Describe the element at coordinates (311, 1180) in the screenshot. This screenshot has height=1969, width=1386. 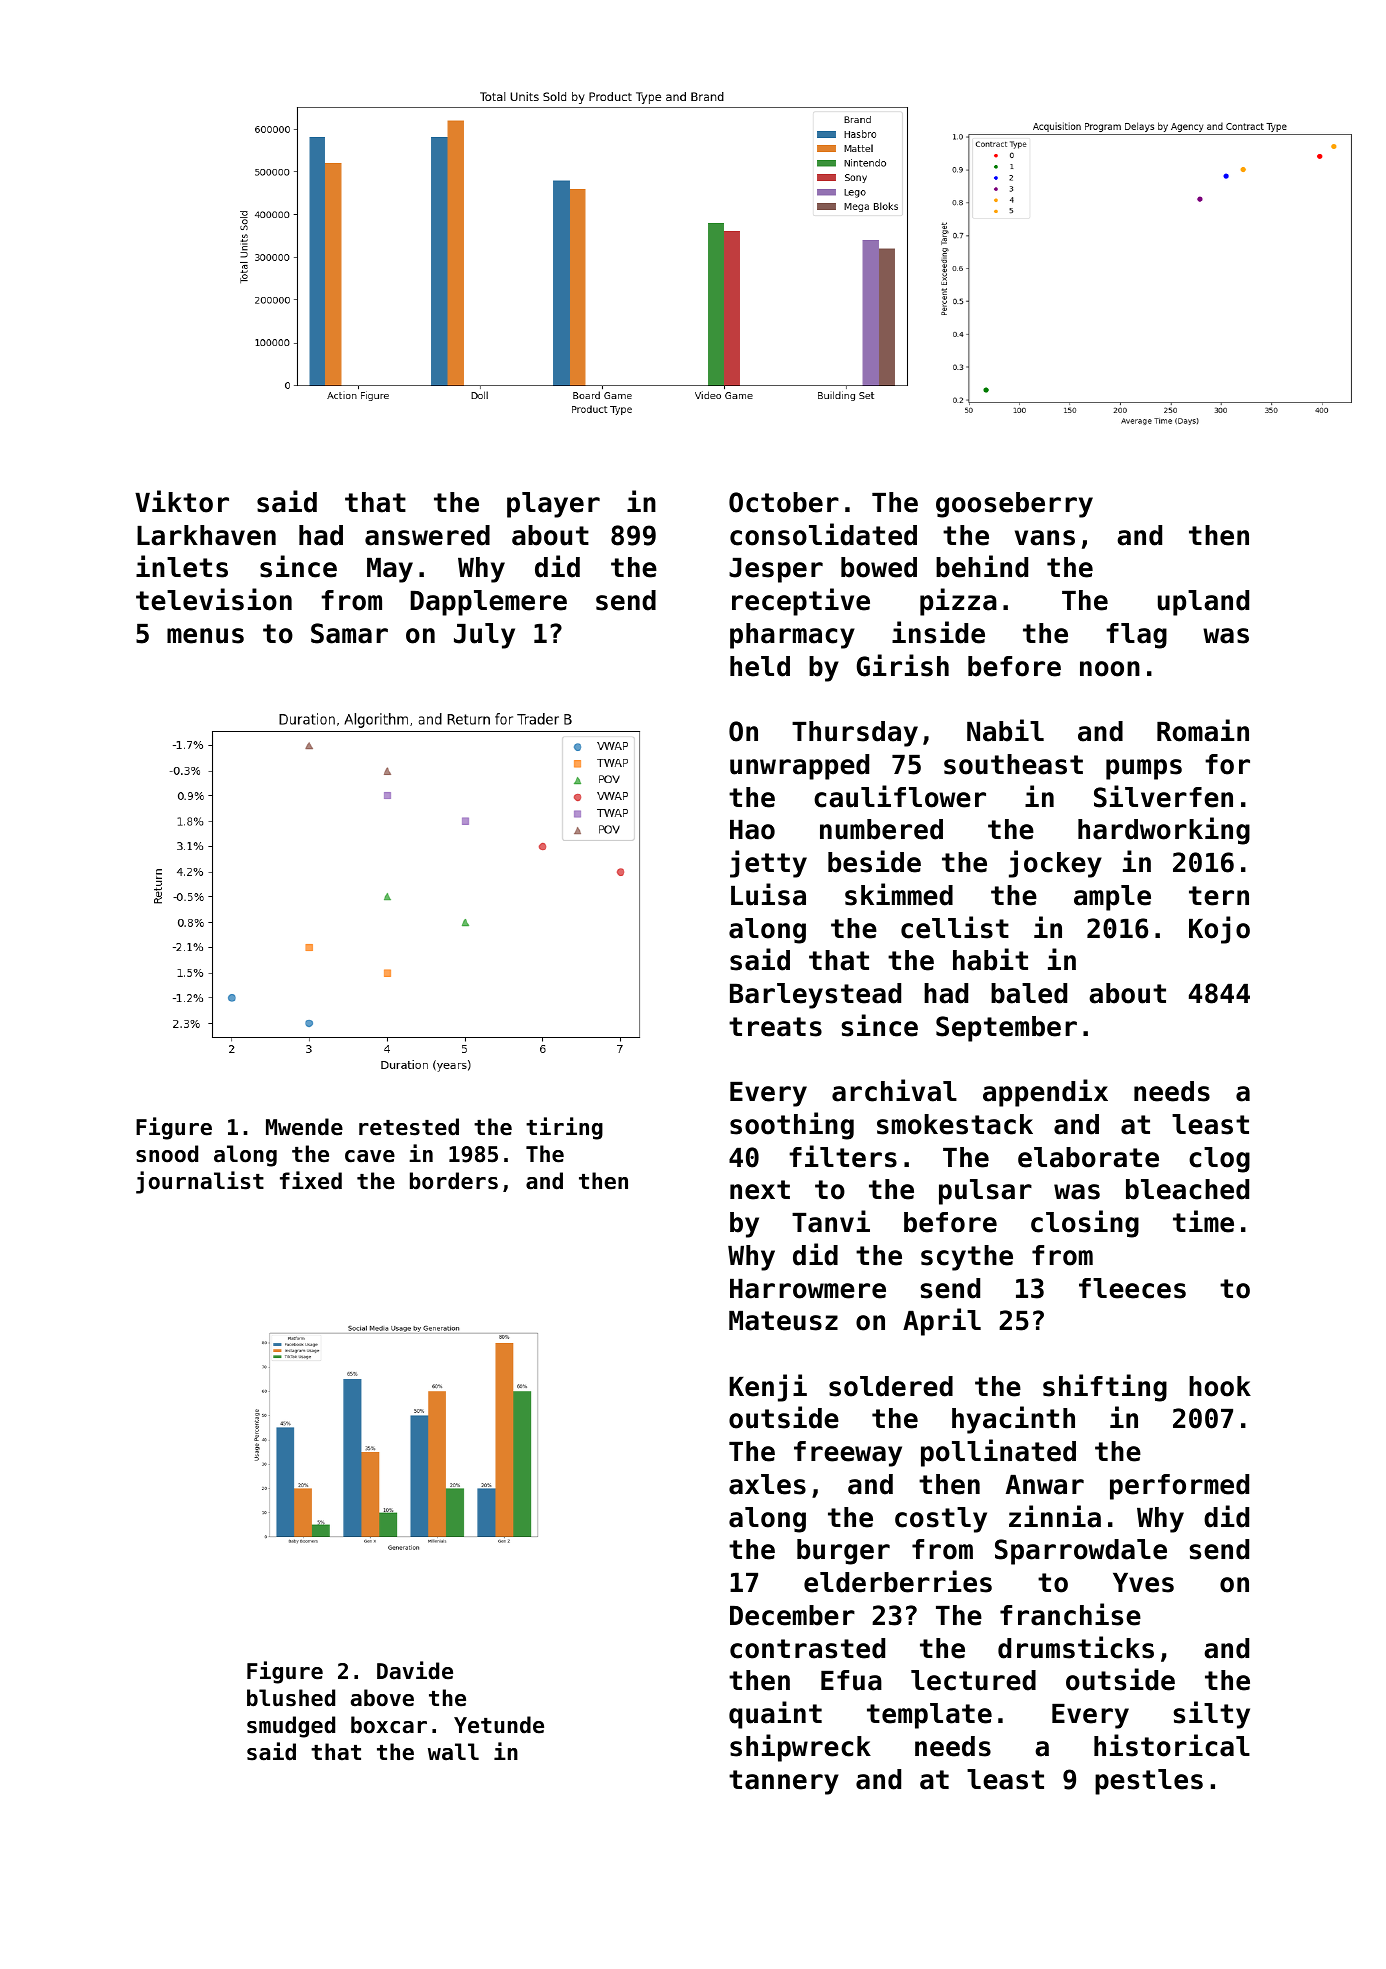
I see `fixed` at that location.
